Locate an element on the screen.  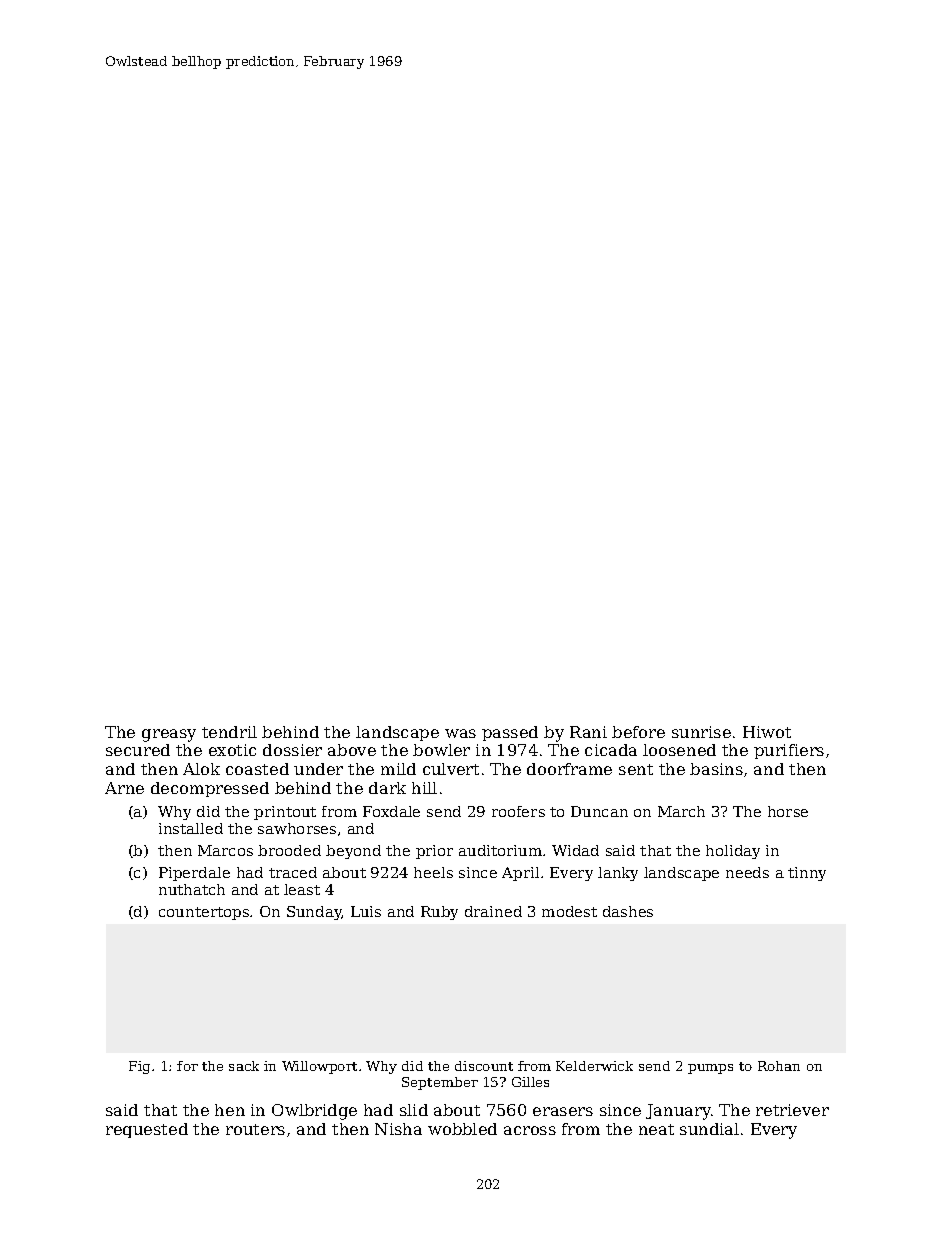
secured is located at coordinates (138, 750).
